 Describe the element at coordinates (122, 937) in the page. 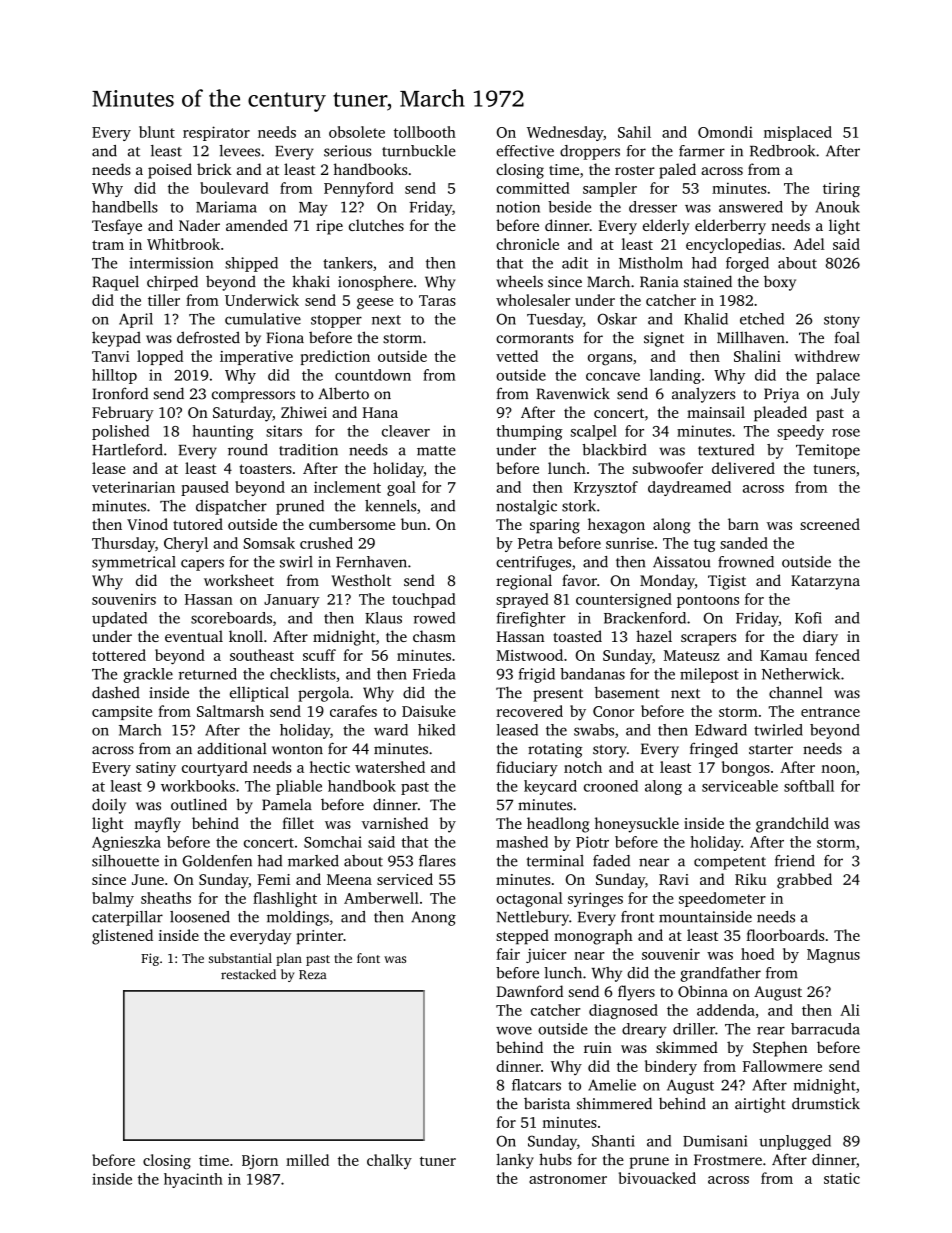

I see `glistened` at that location.
